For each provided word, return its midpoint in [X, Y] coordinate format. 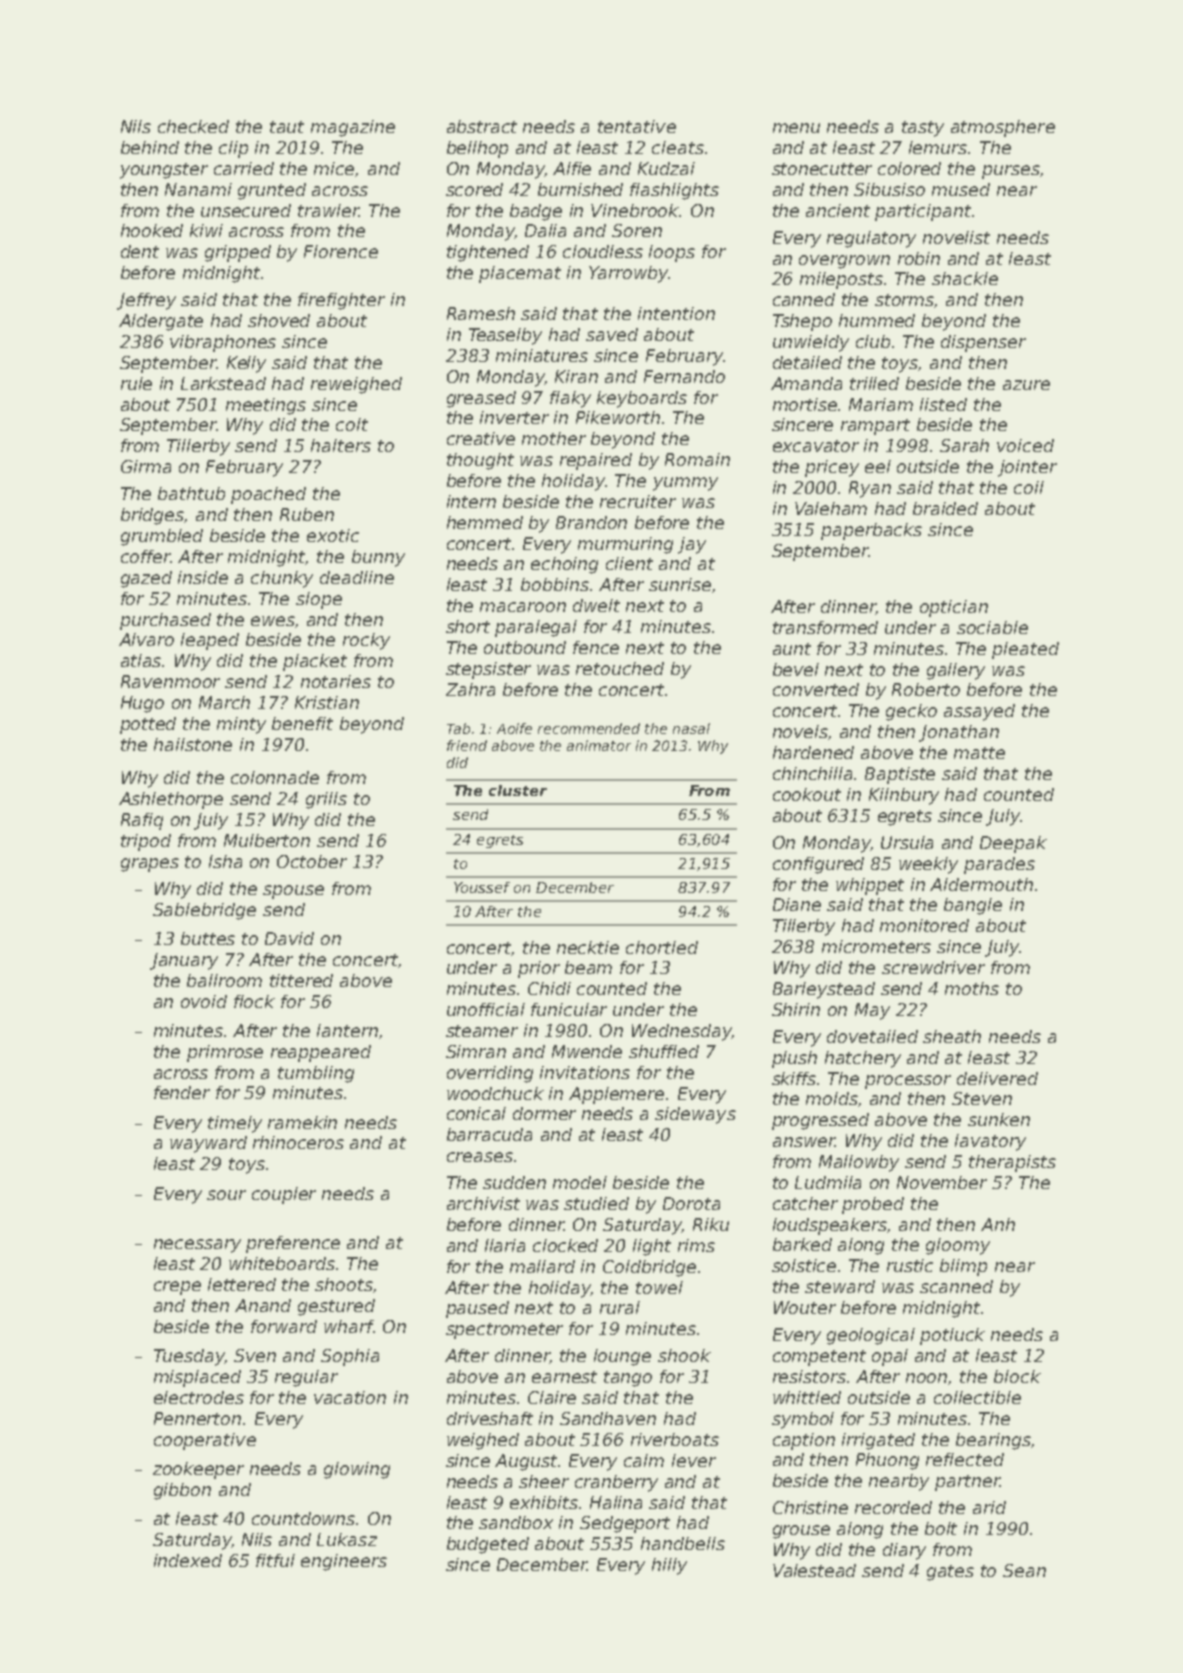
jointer [1027, 468]
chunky [282, 579]
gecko [911, 712]
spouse [293, 892]
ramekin [302, 1122]
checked [193, 126]
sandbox [516, 1522]
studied [596, 1203]
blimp [963, 1267]
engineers [344, 1562]
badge [536, 212]
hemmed [485, 522]
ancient [838, 210]
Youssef [482, 887]
